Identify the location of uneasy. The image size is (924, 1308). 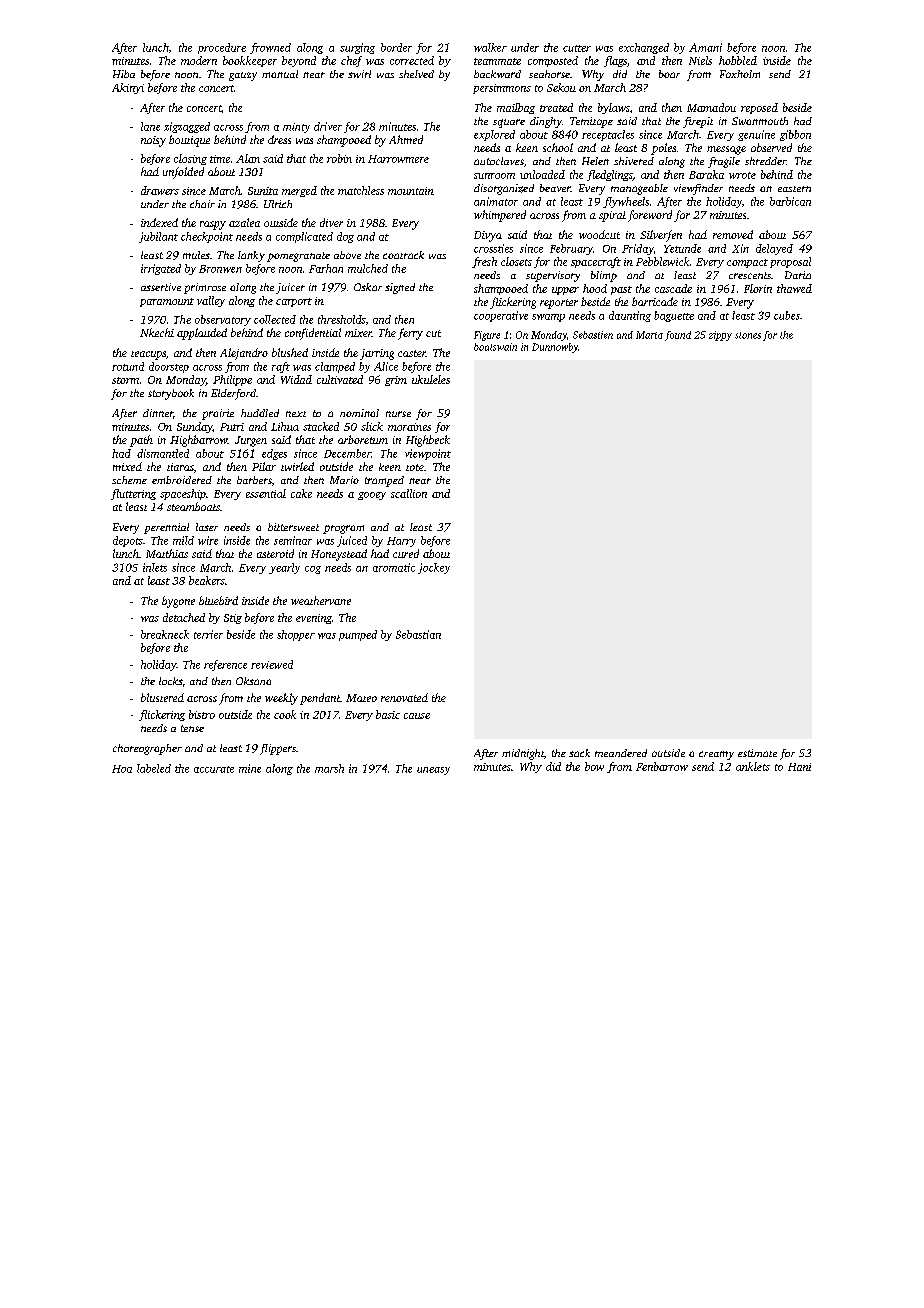
(433, 771).
